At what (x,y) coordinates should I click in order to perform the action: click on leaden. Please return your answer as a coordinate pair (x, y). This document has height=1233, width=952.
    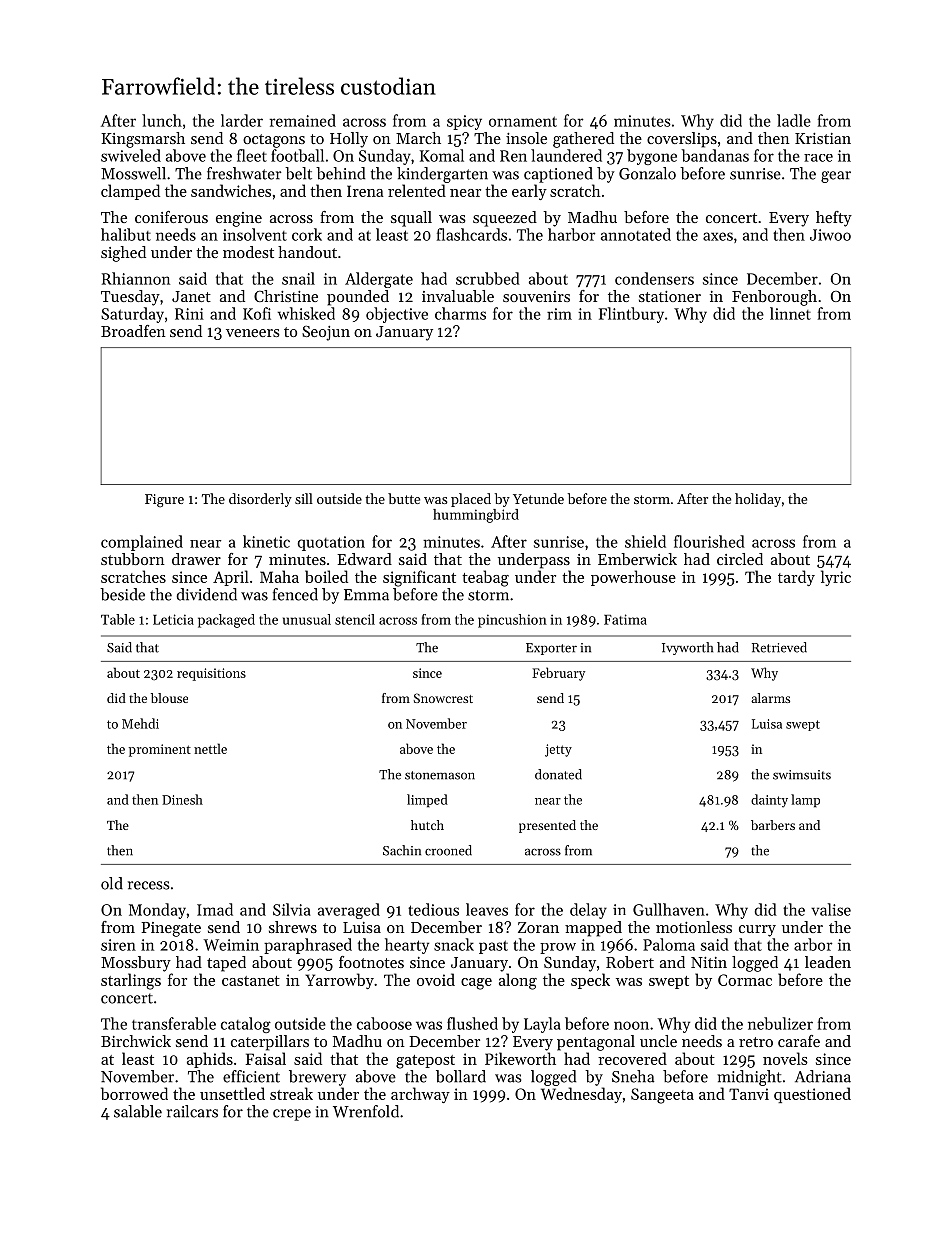
    Looking at the image, I should click on (828, 962).
